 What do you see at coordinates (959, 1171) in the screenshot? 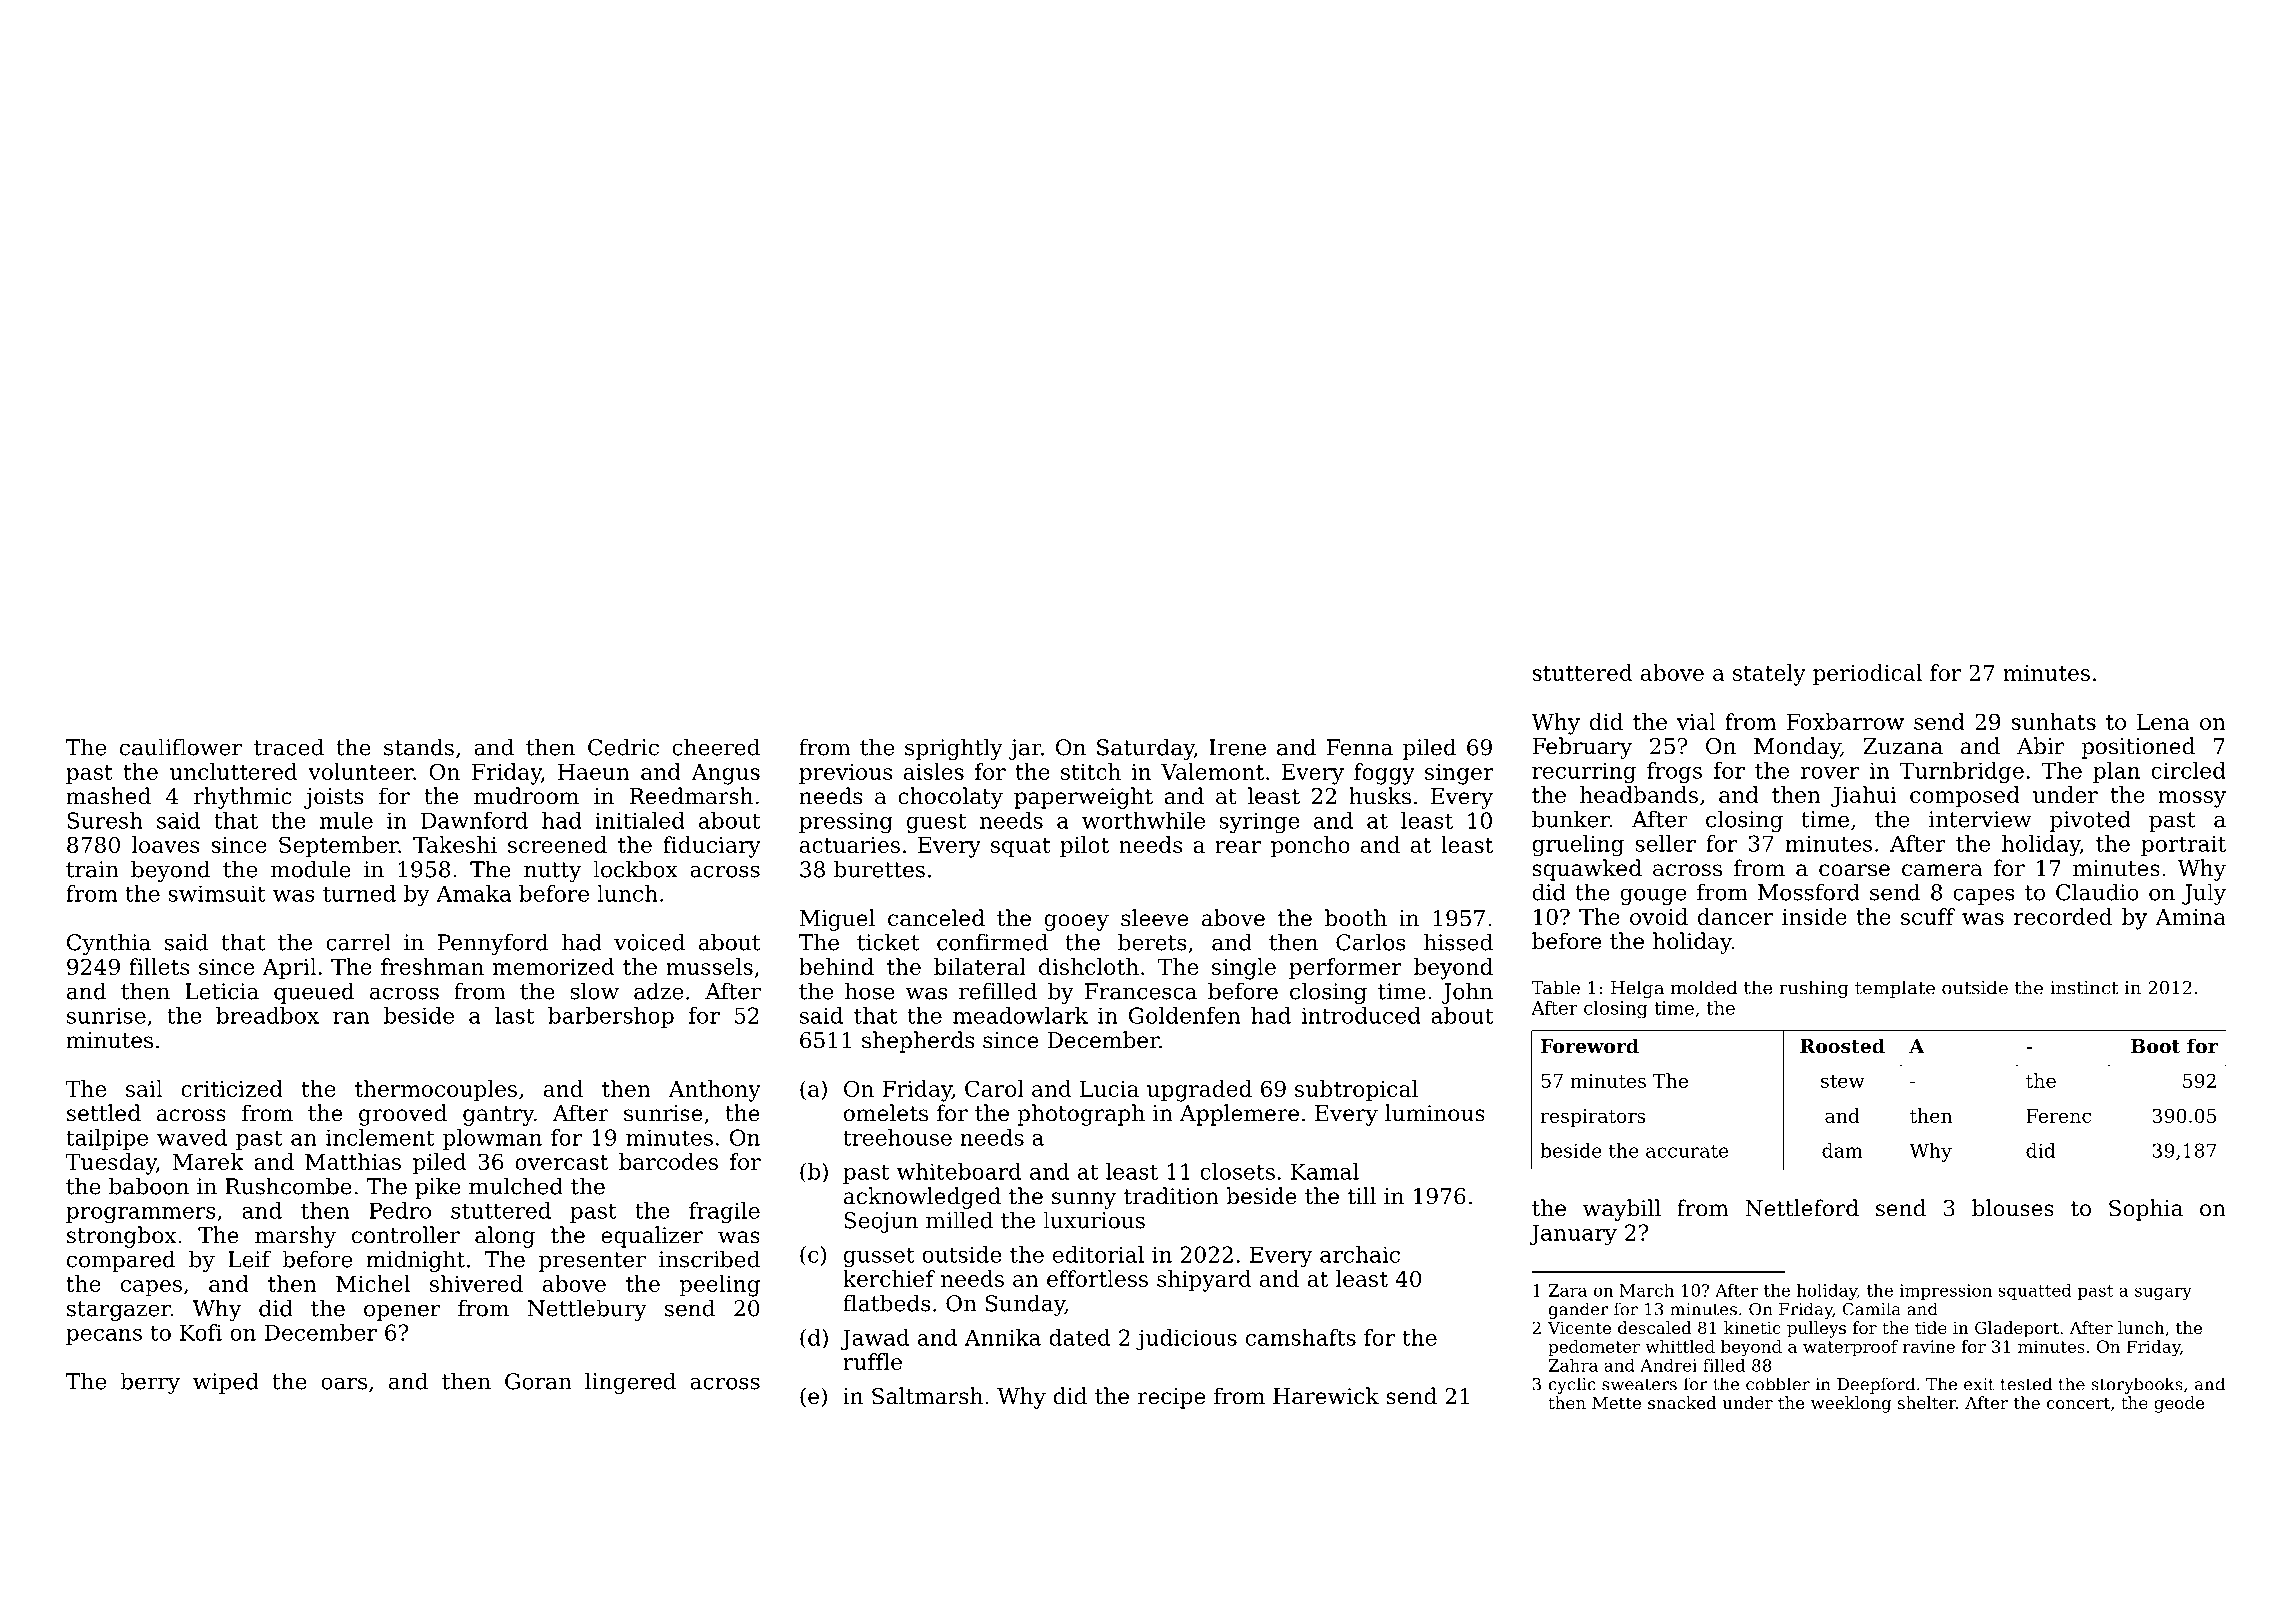
I see `whiteboard` at bounding box center [959, 1171].
